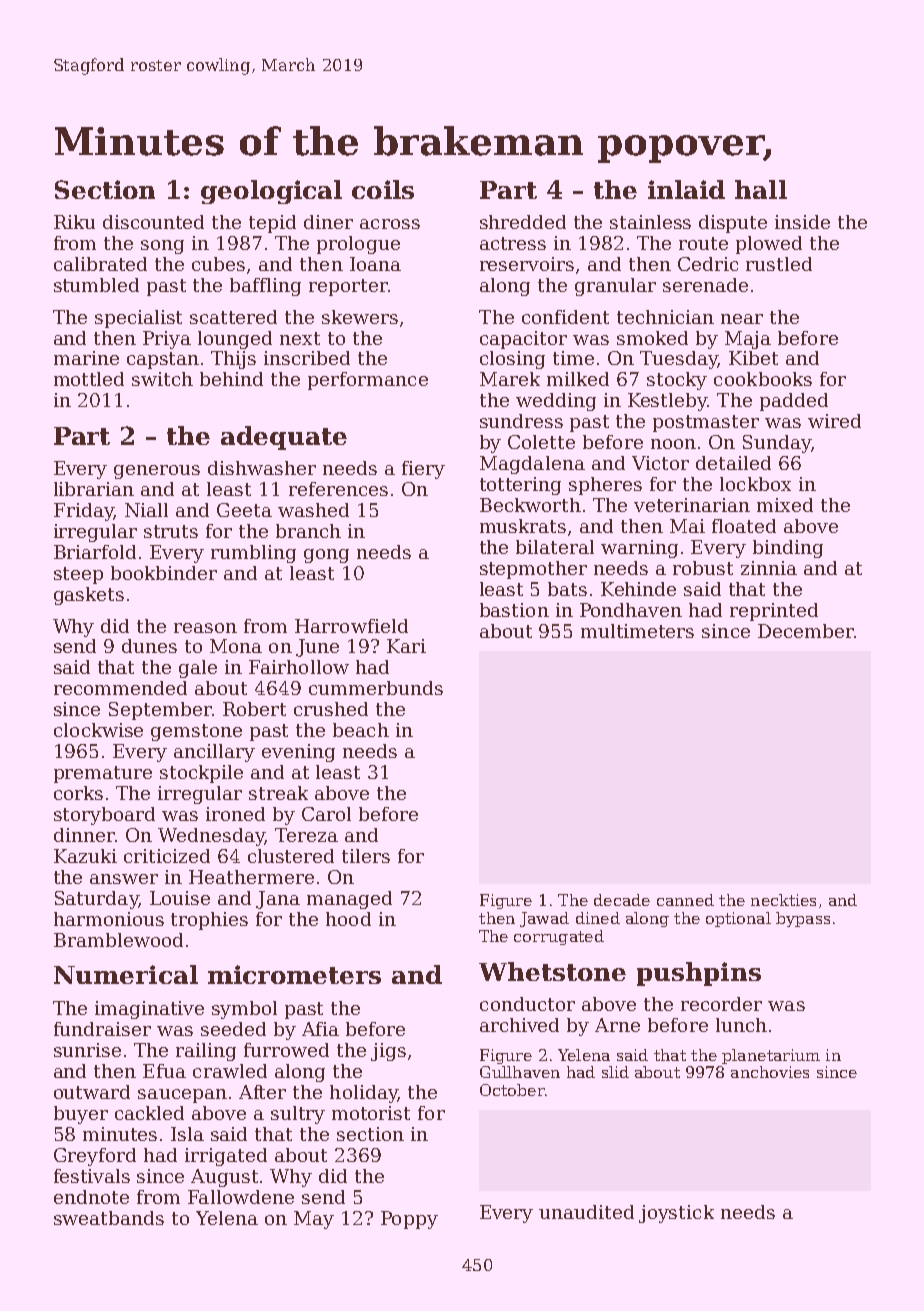 The width and height of the screenshot is (924, 1311). I want to click on neckties, so click(783, 900).
